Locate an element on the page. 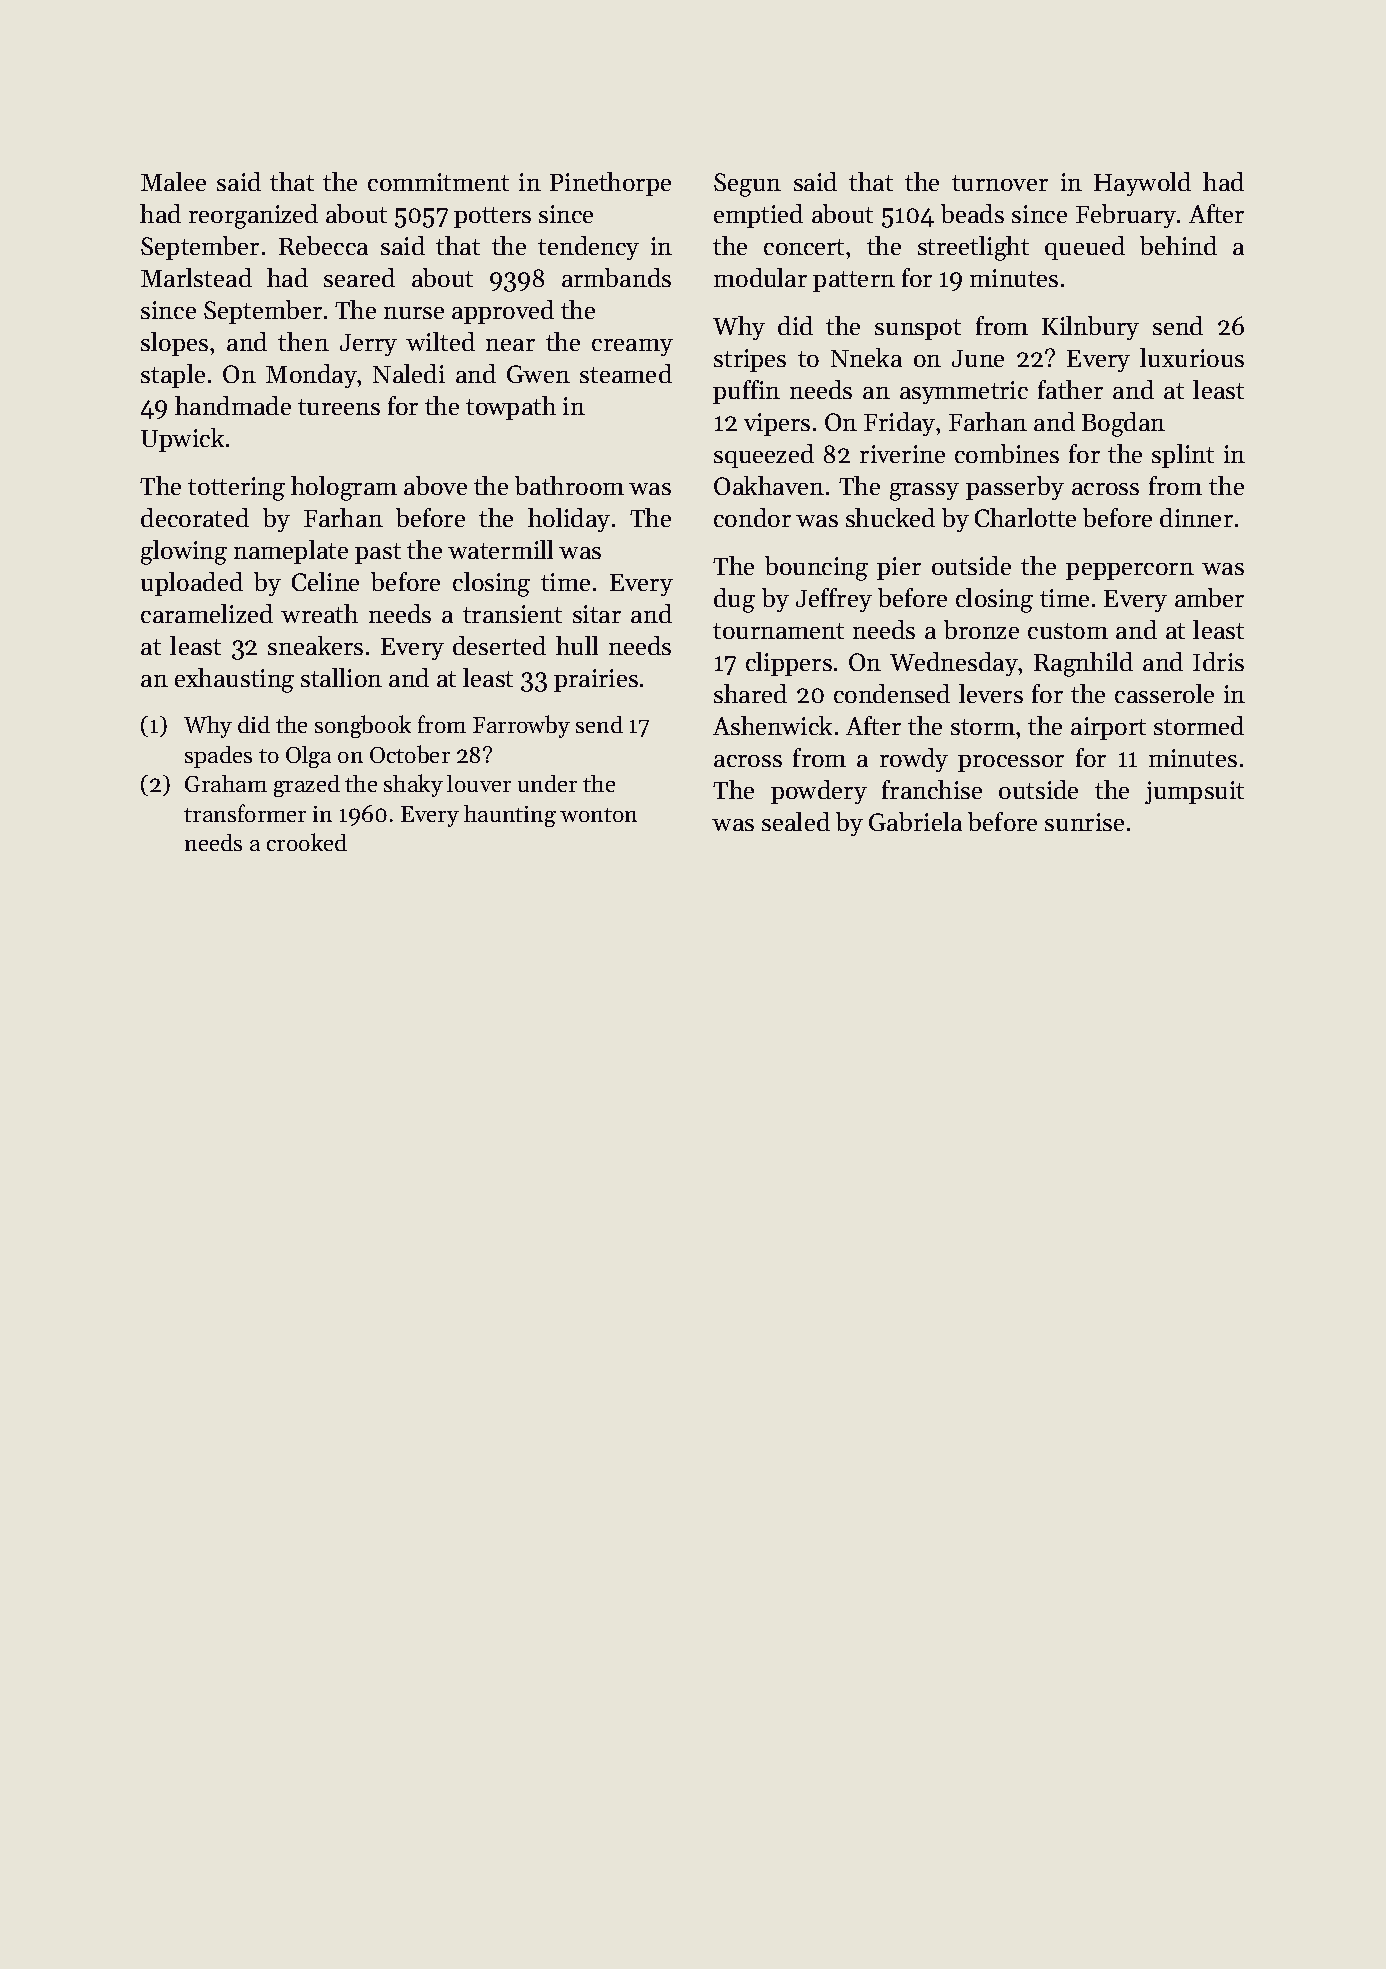  prairies is located at coordinates (596, 680).
